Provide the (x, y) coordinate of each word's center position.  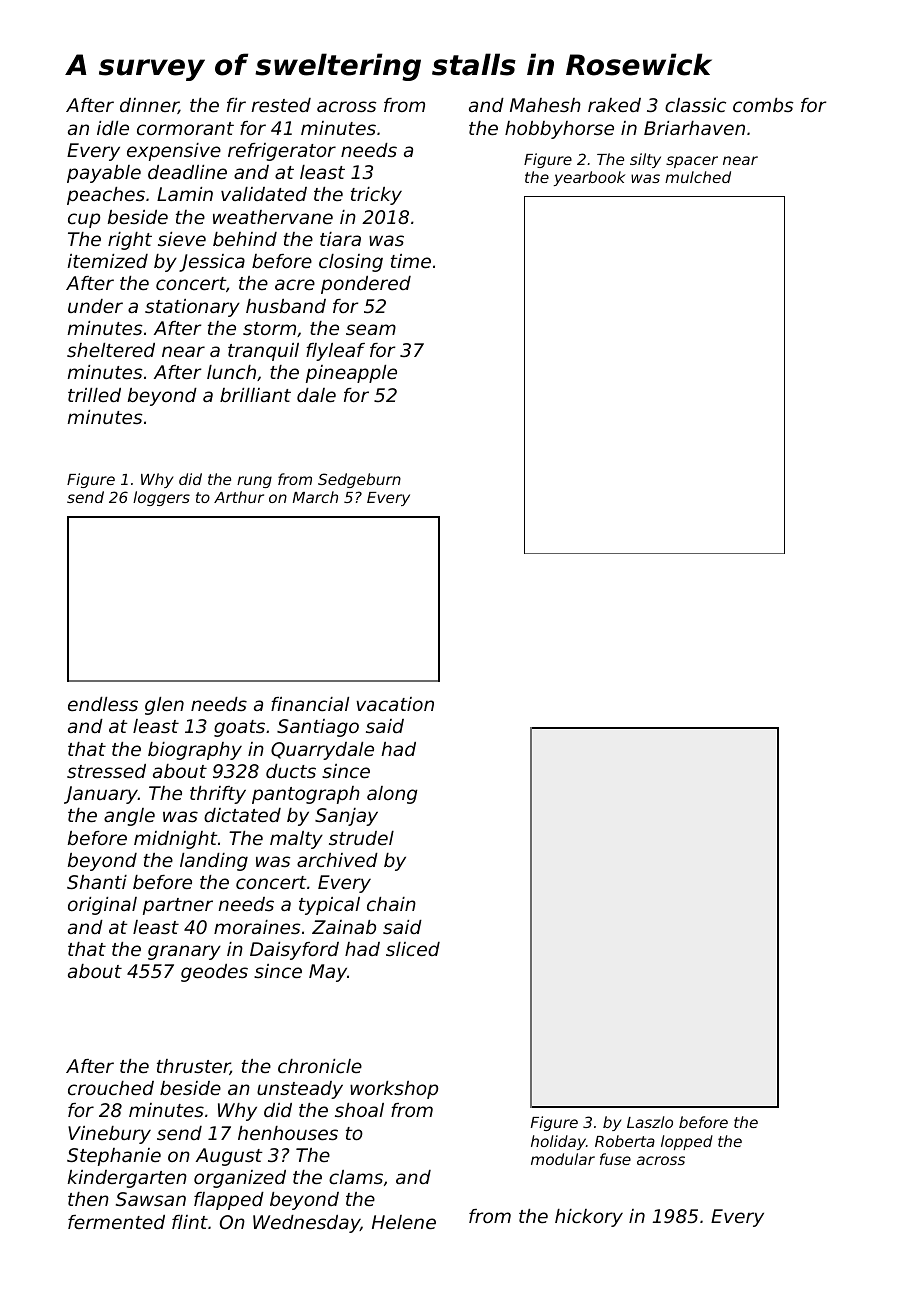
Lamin (185, 194)
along (392, 795)
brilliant (255, 395)
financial (310, 704)
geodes (214, 973)
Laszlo (650, 1122)
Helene (404, 1222)
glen (164, 706)
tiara (340, 239)
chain (391, 904)
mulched (698, 177)
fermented (116, 1222)
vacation (395, 704)
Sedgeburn (359, 480)
